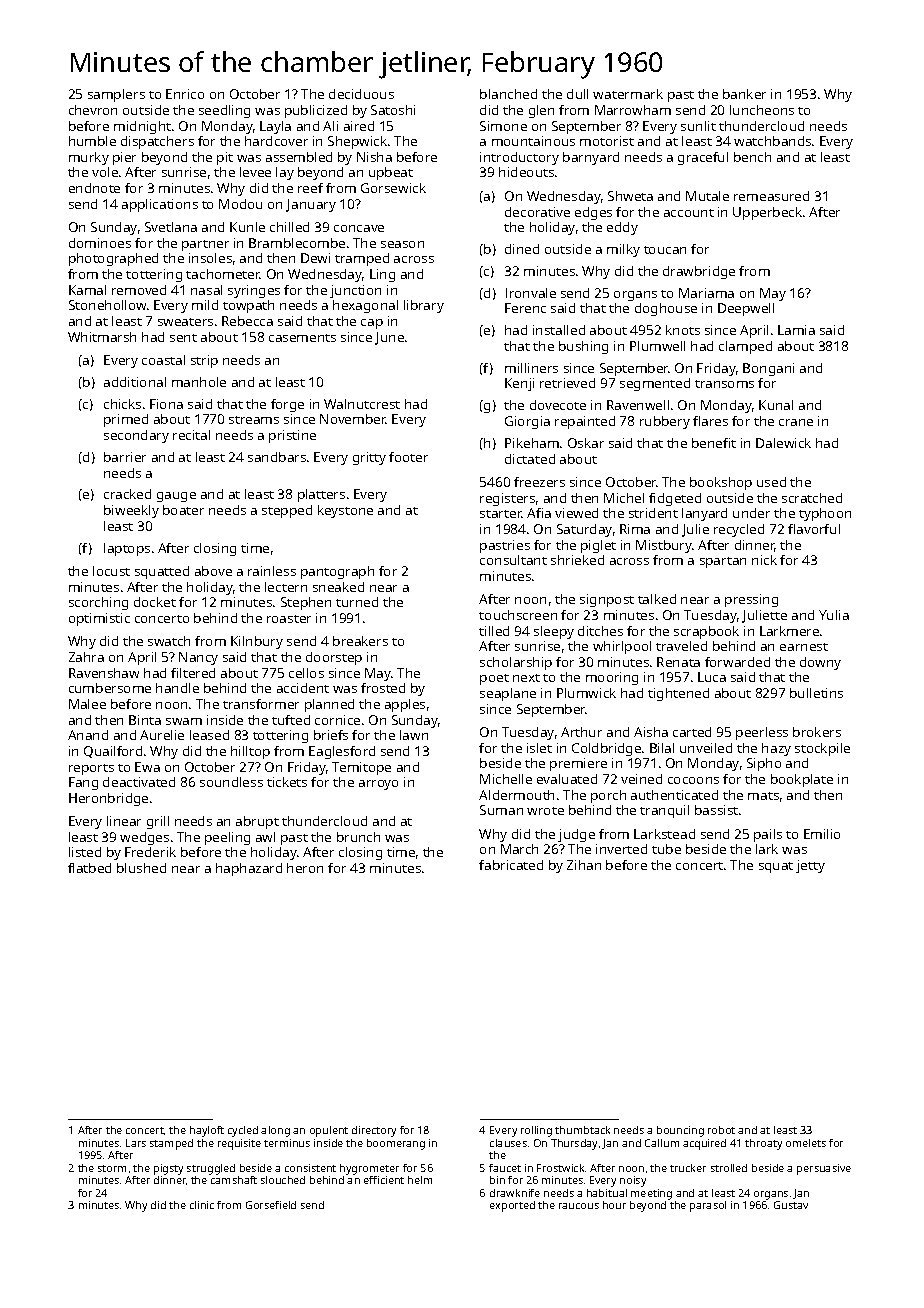  What do you see at coordinates (574, 1144) in the page?
I see `Thursday` at bounding box center [574, 1144].
